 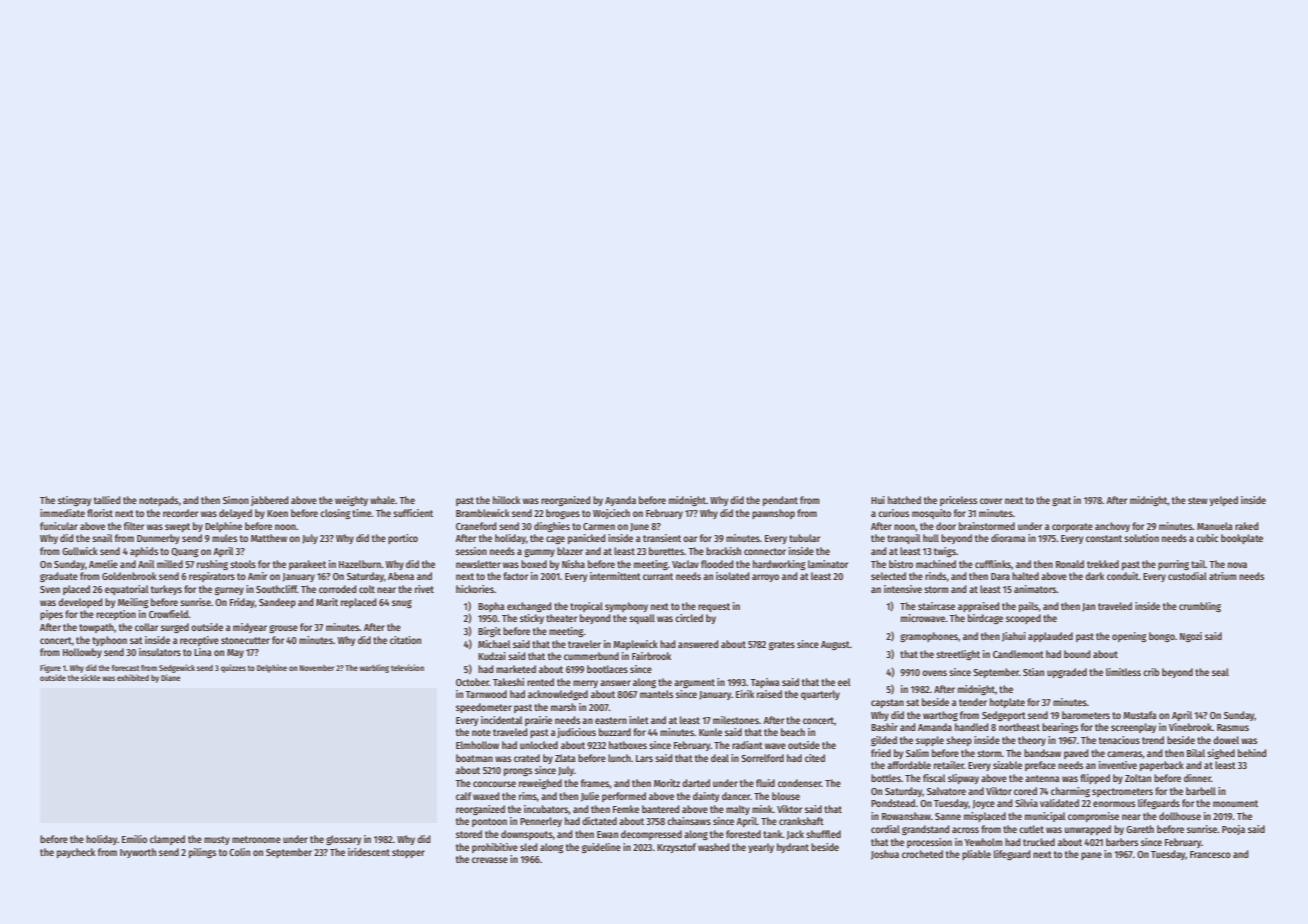 I want to click on May, so click(x=235, y=653).
